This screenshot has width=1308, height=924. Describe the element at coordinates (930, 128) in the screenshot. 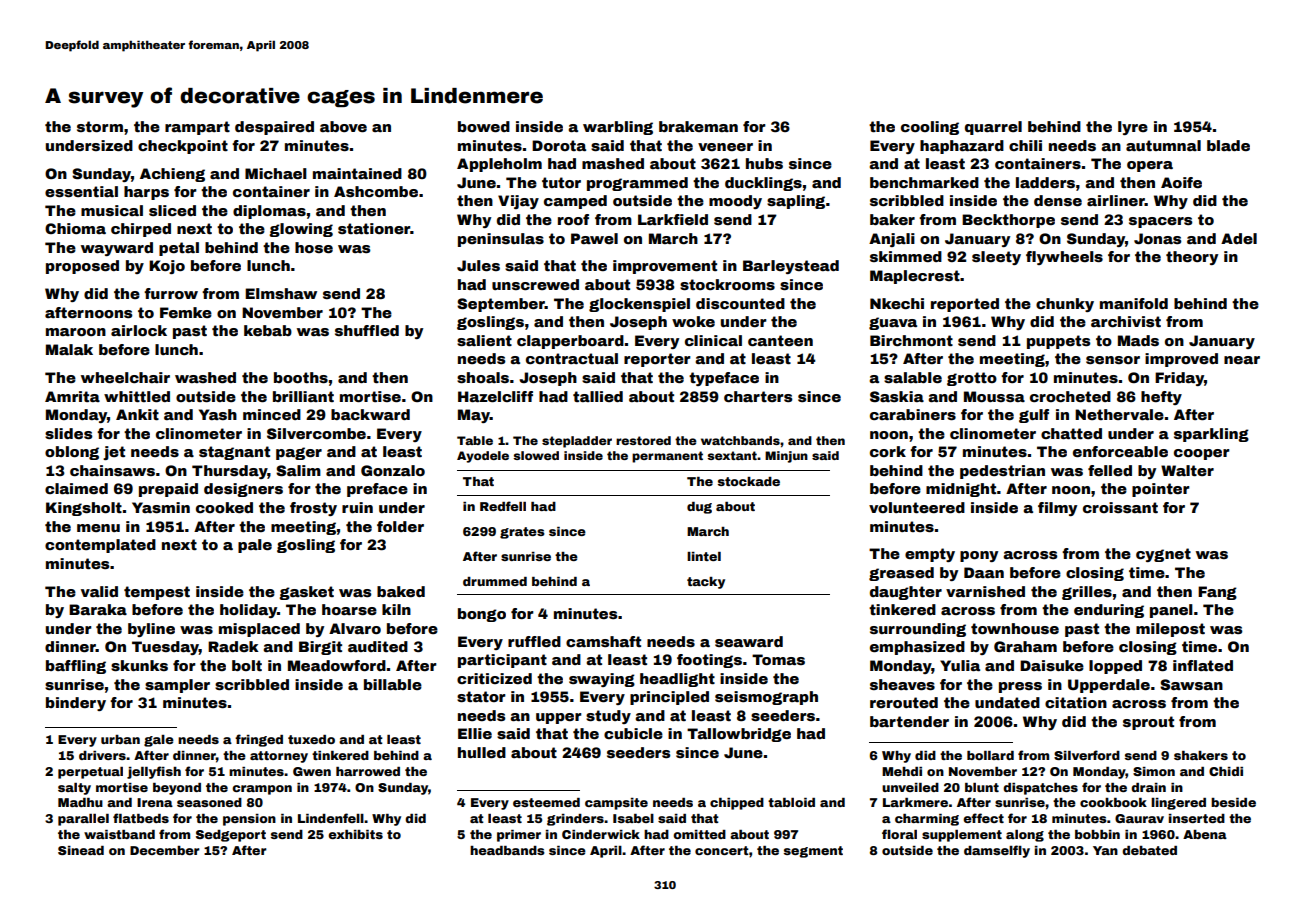

I see `cooling` at that location.
